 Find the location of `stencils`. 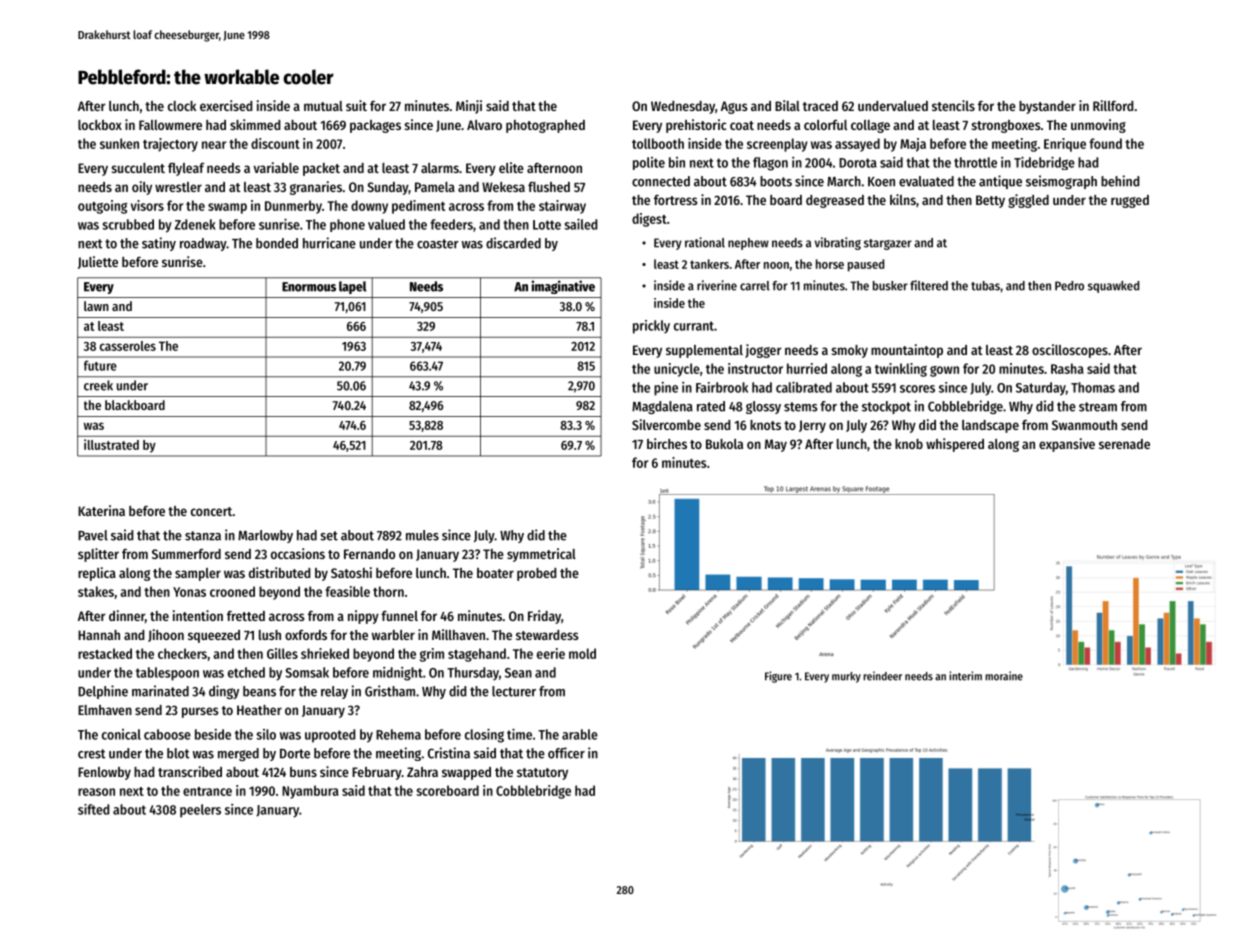

stencils is located at coordinates (953, 105).
